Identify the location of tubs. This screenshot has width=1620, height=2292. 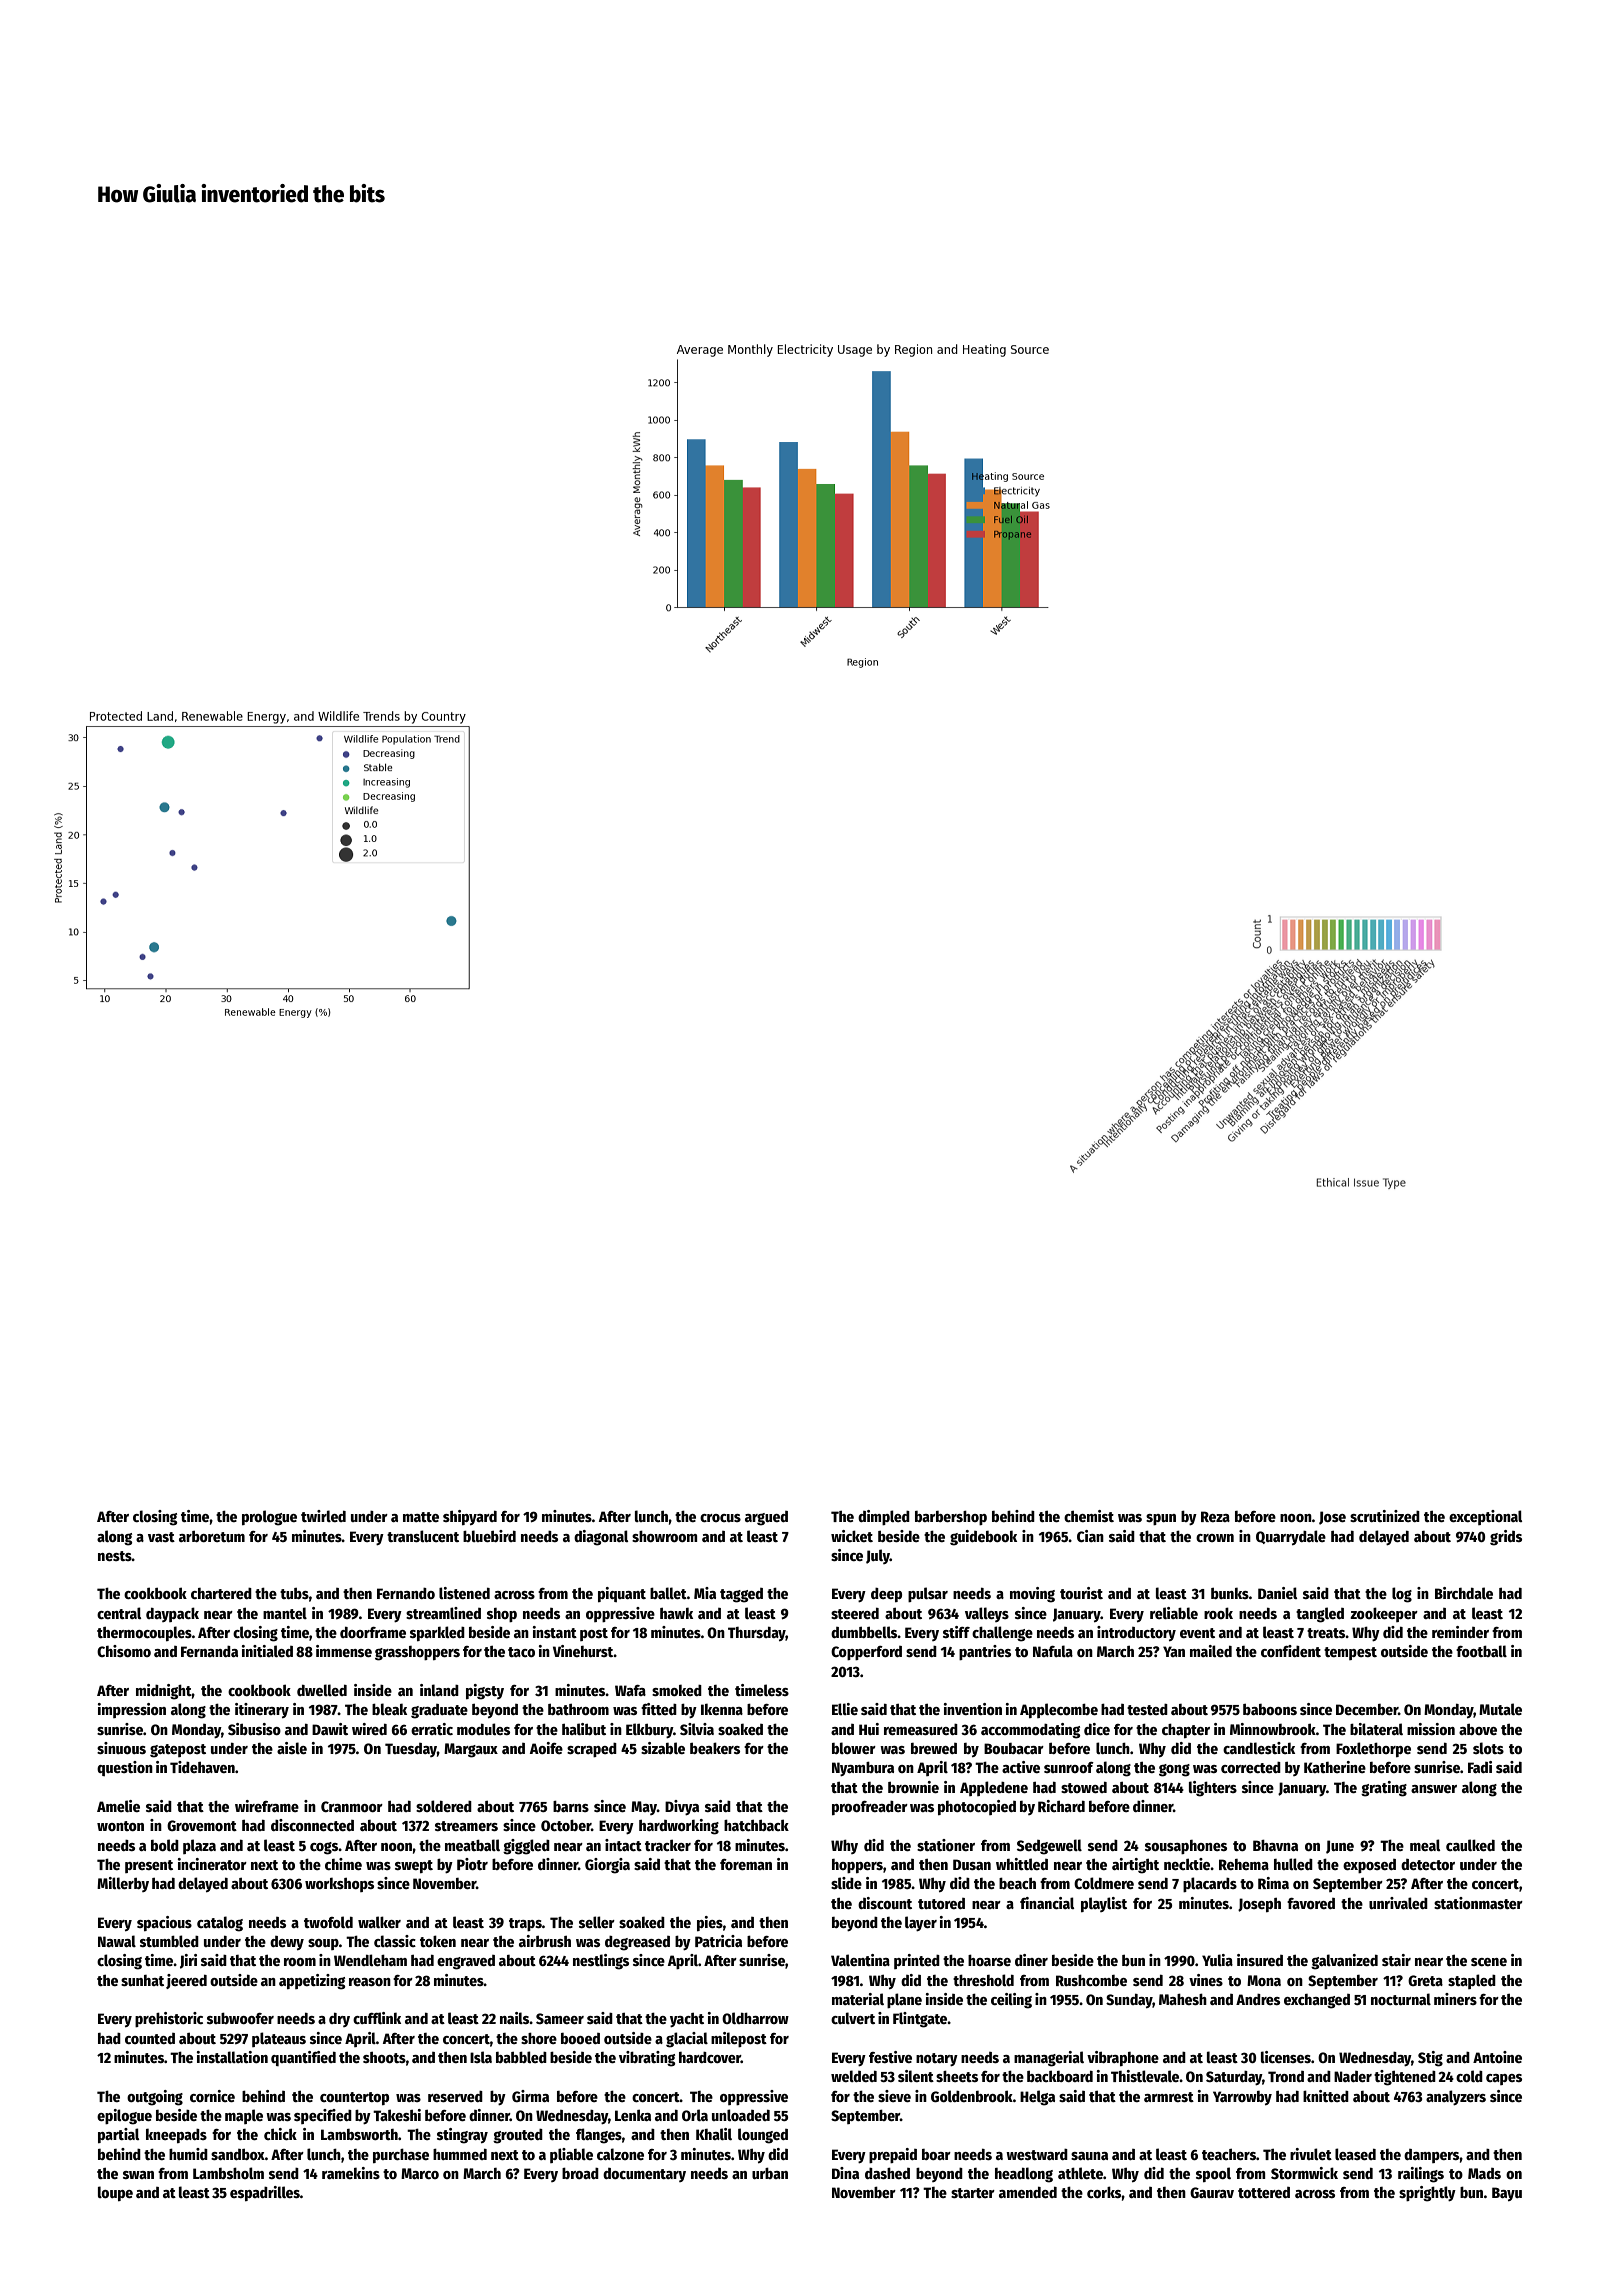
(294, 1593).
